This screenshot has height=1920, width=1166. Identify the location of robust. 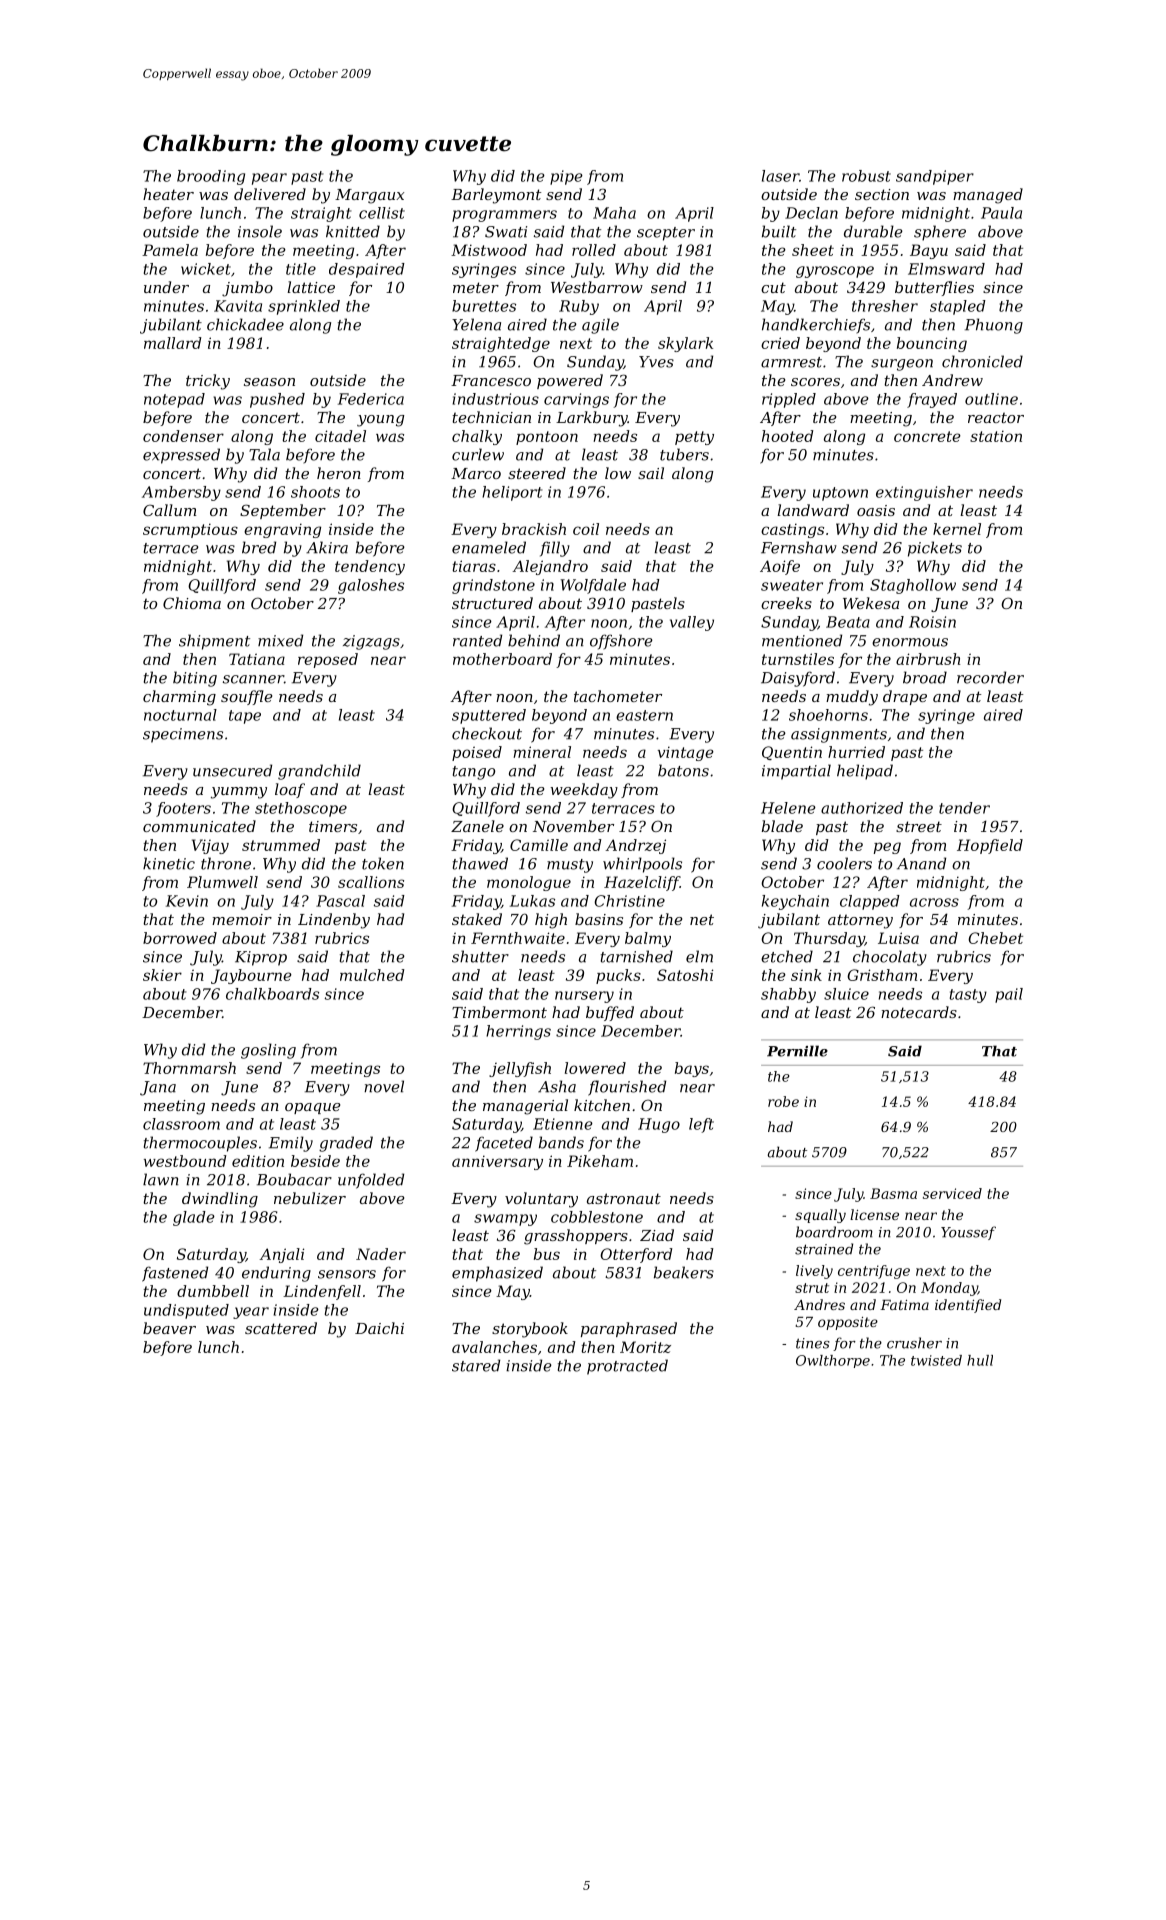
(866, 176).
